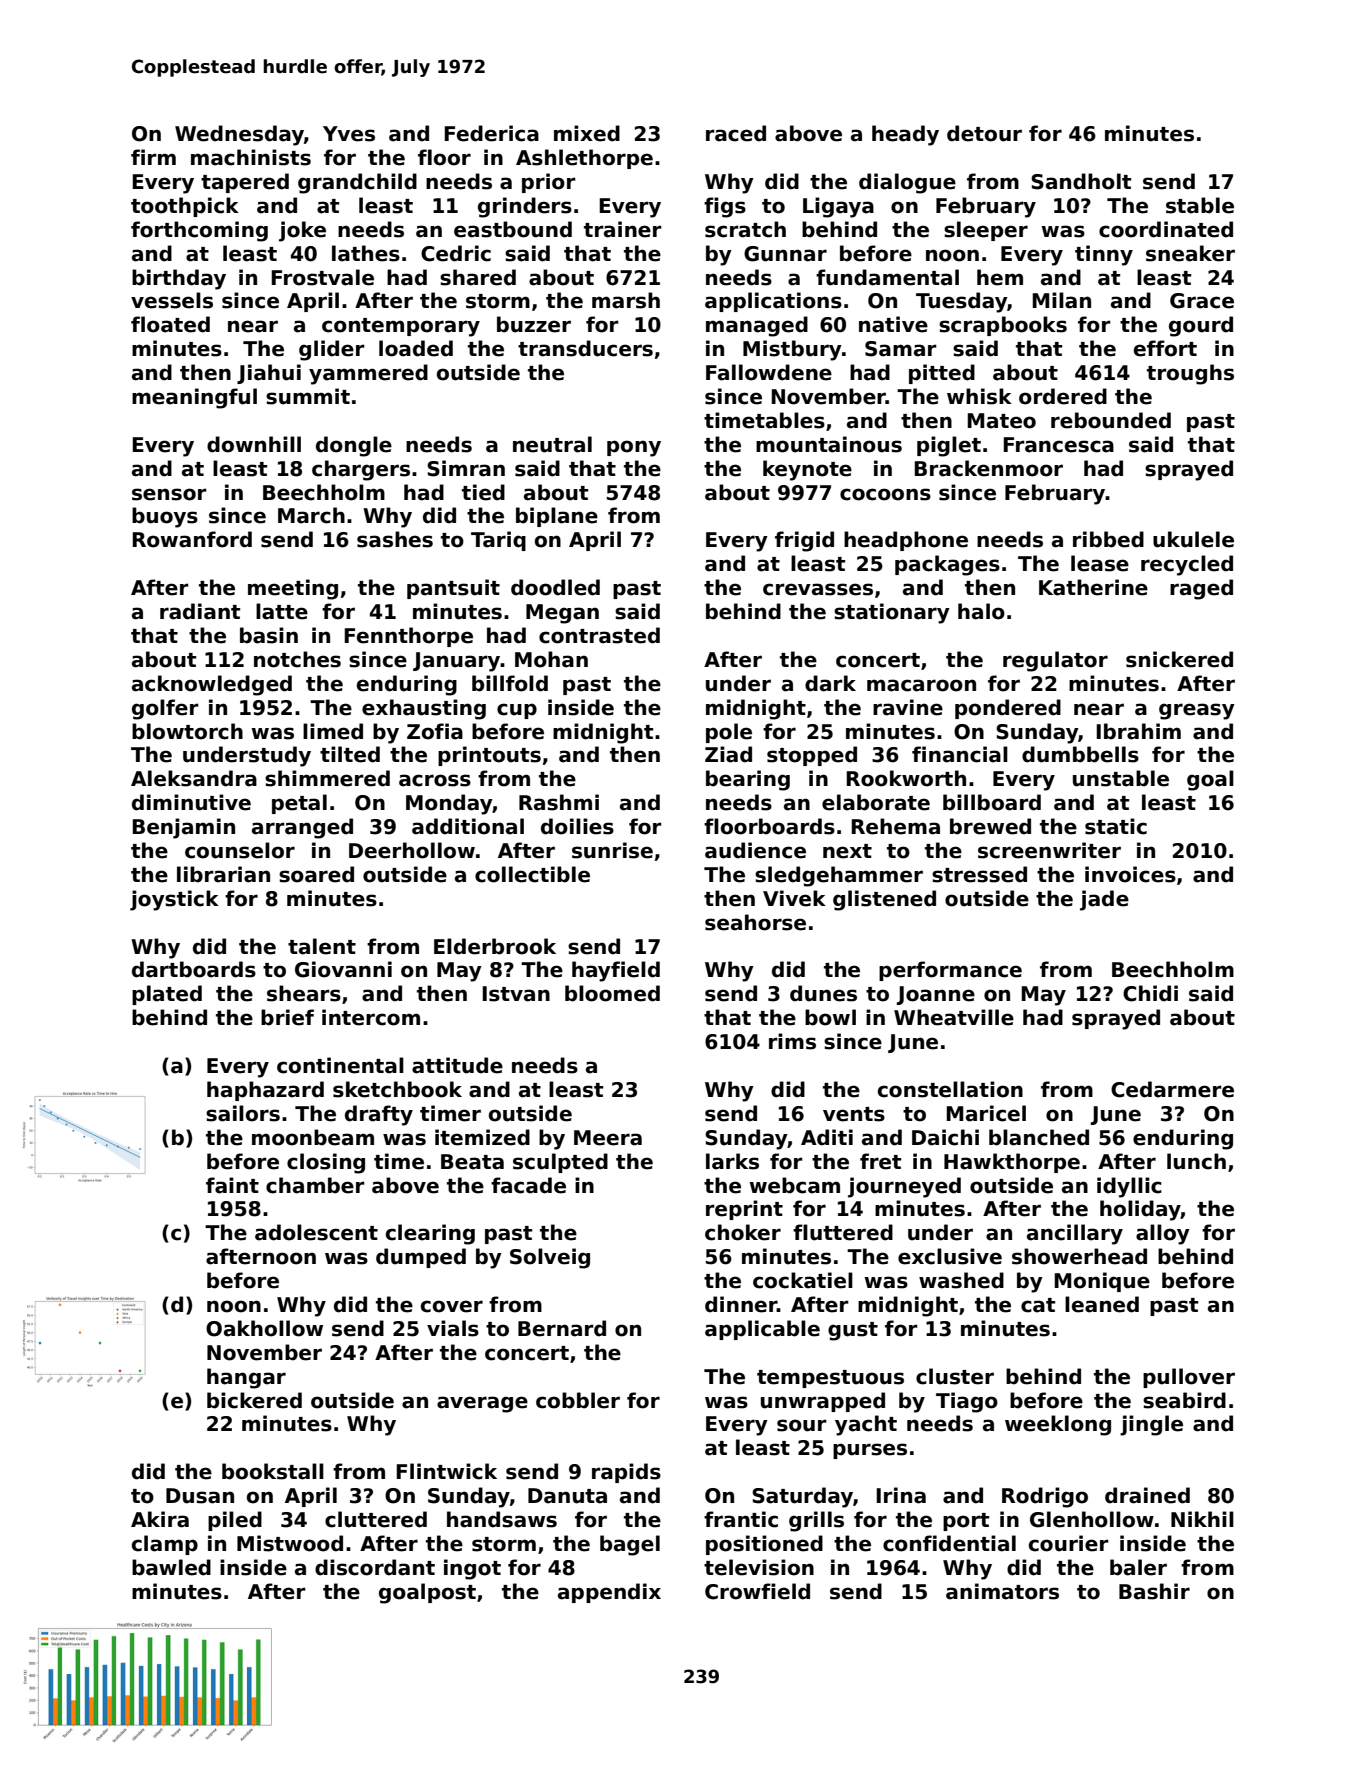  I want to click on cocoons, so click(885, 494).
